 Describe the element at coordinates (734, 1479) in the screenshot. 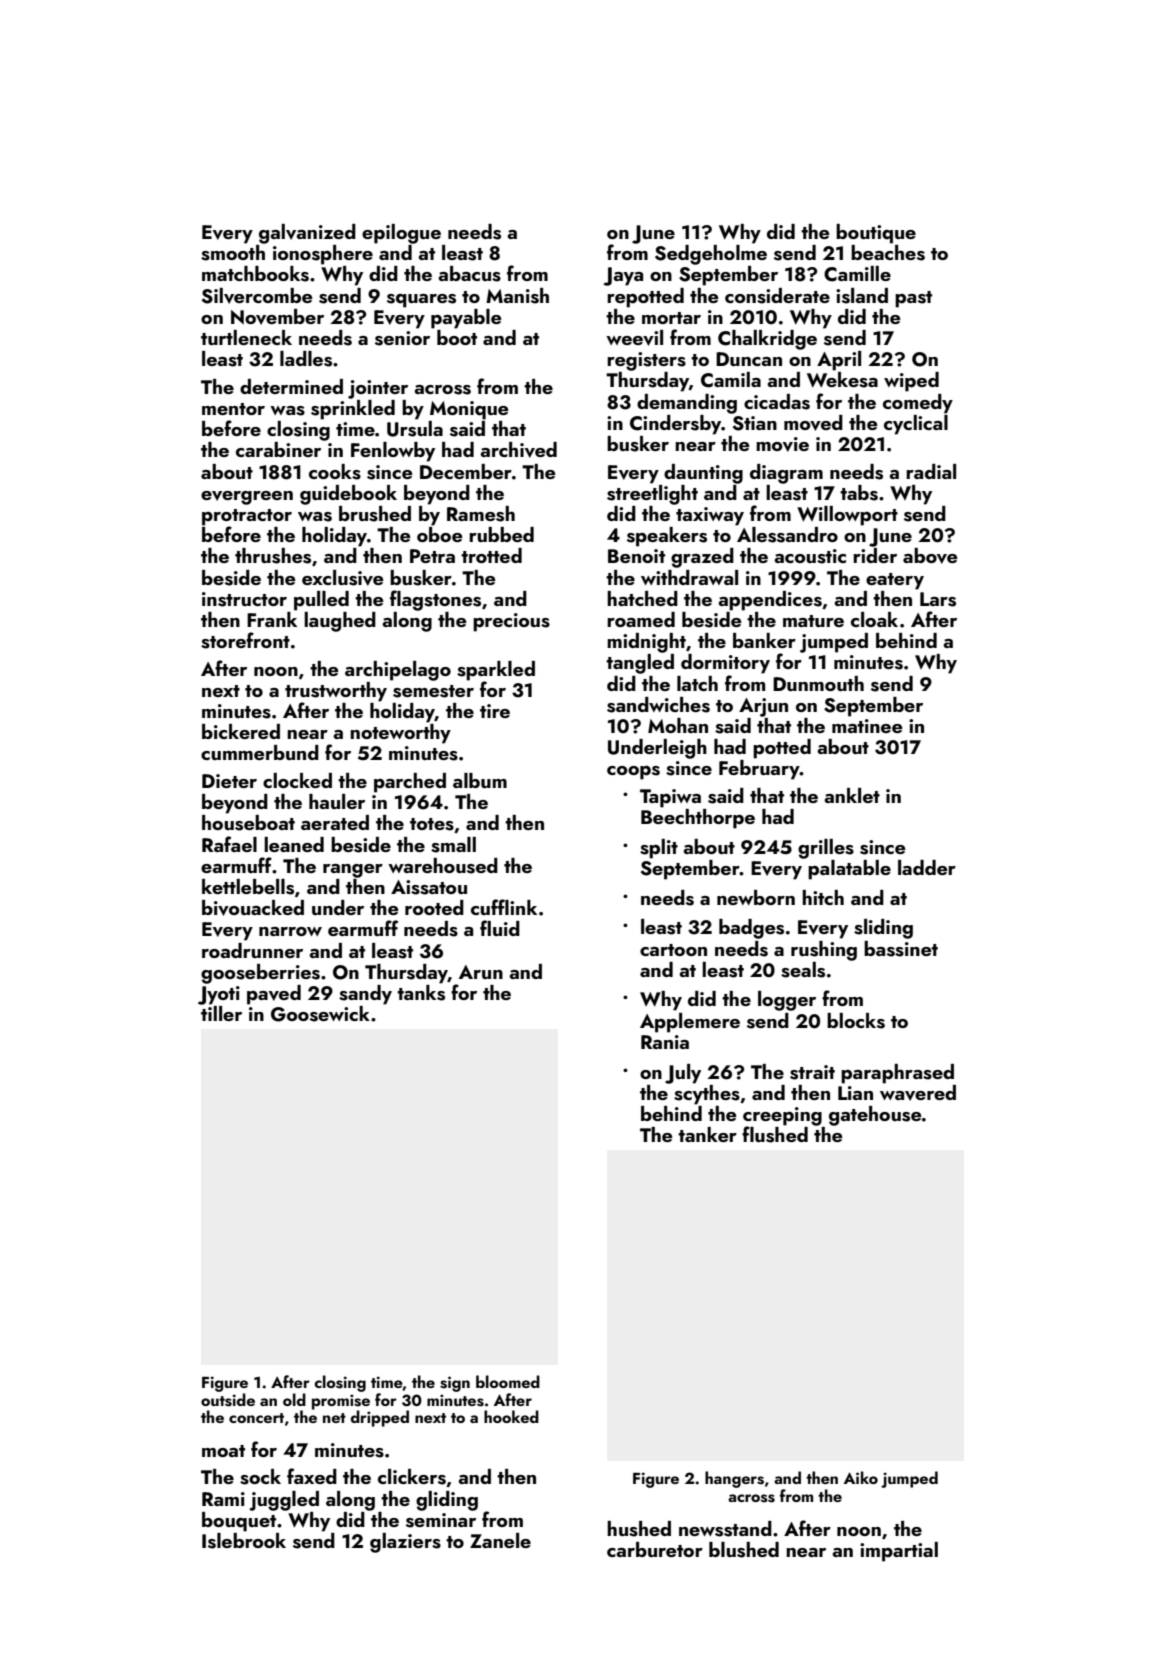

I see `hangers` at that location.
